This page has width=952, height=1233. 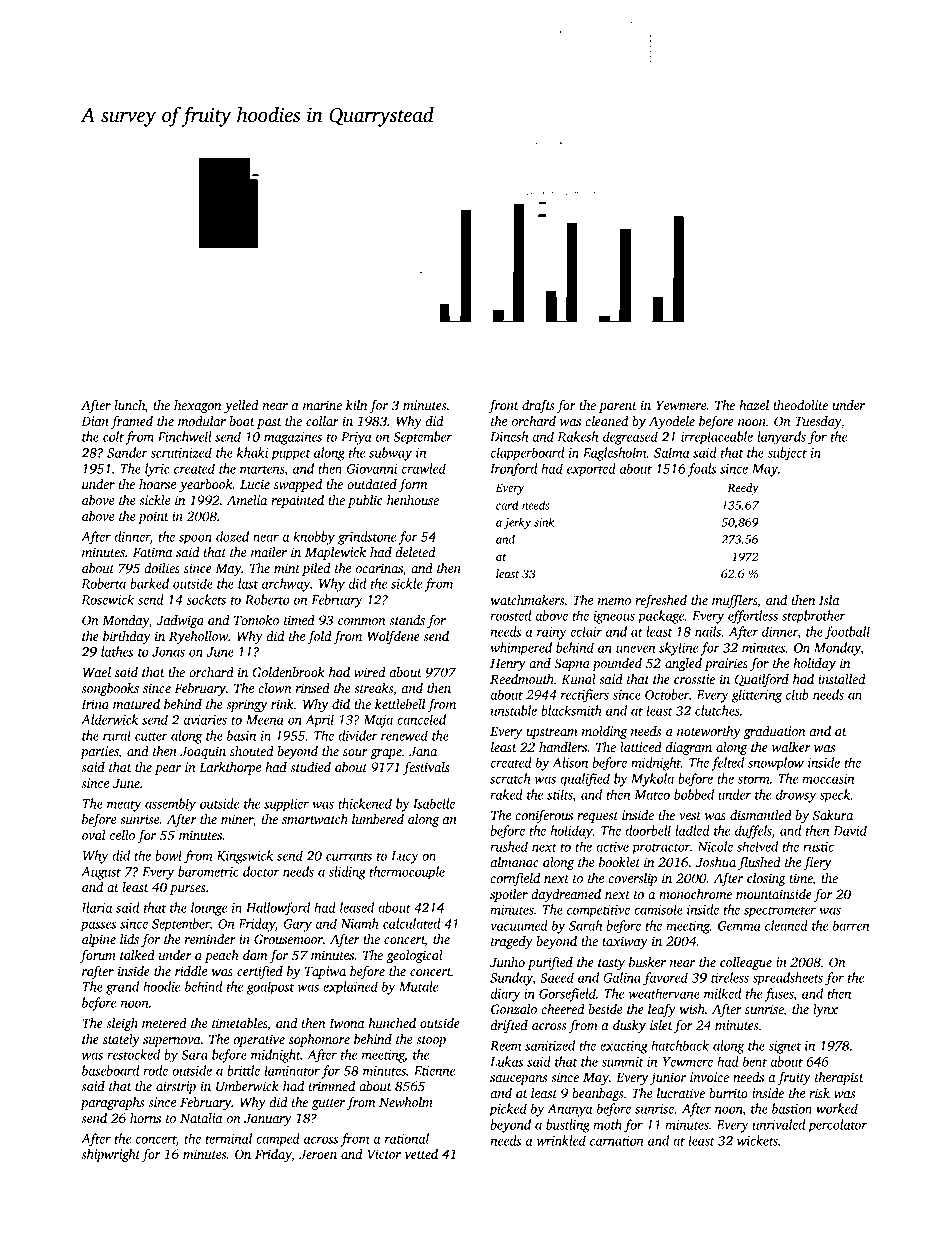 What do you see at coordinates (661, 601) in the page?
I see `refreshed` at bounding box center [661, 601].
